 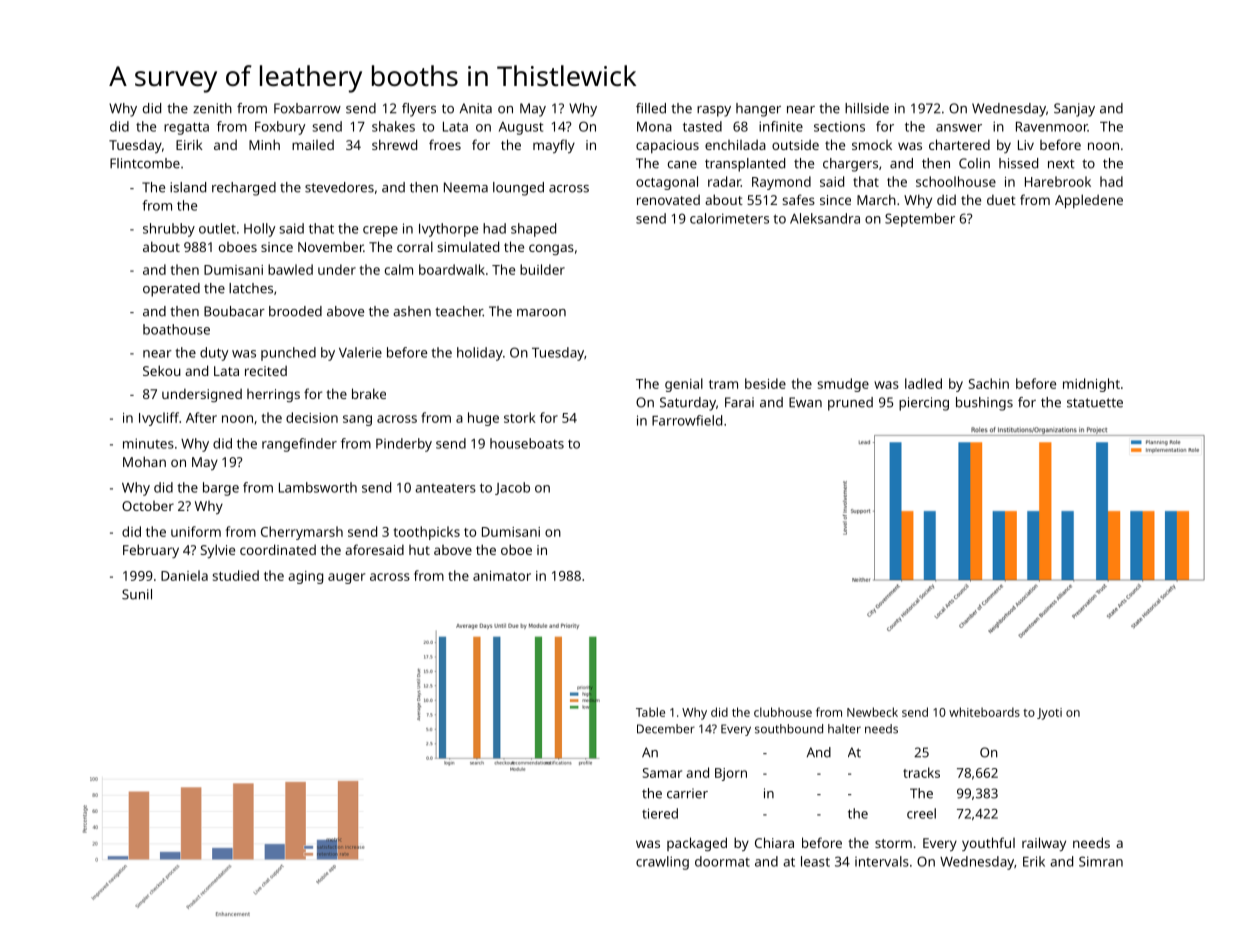 I want to click on crawling, so click(x=662, y=863).
